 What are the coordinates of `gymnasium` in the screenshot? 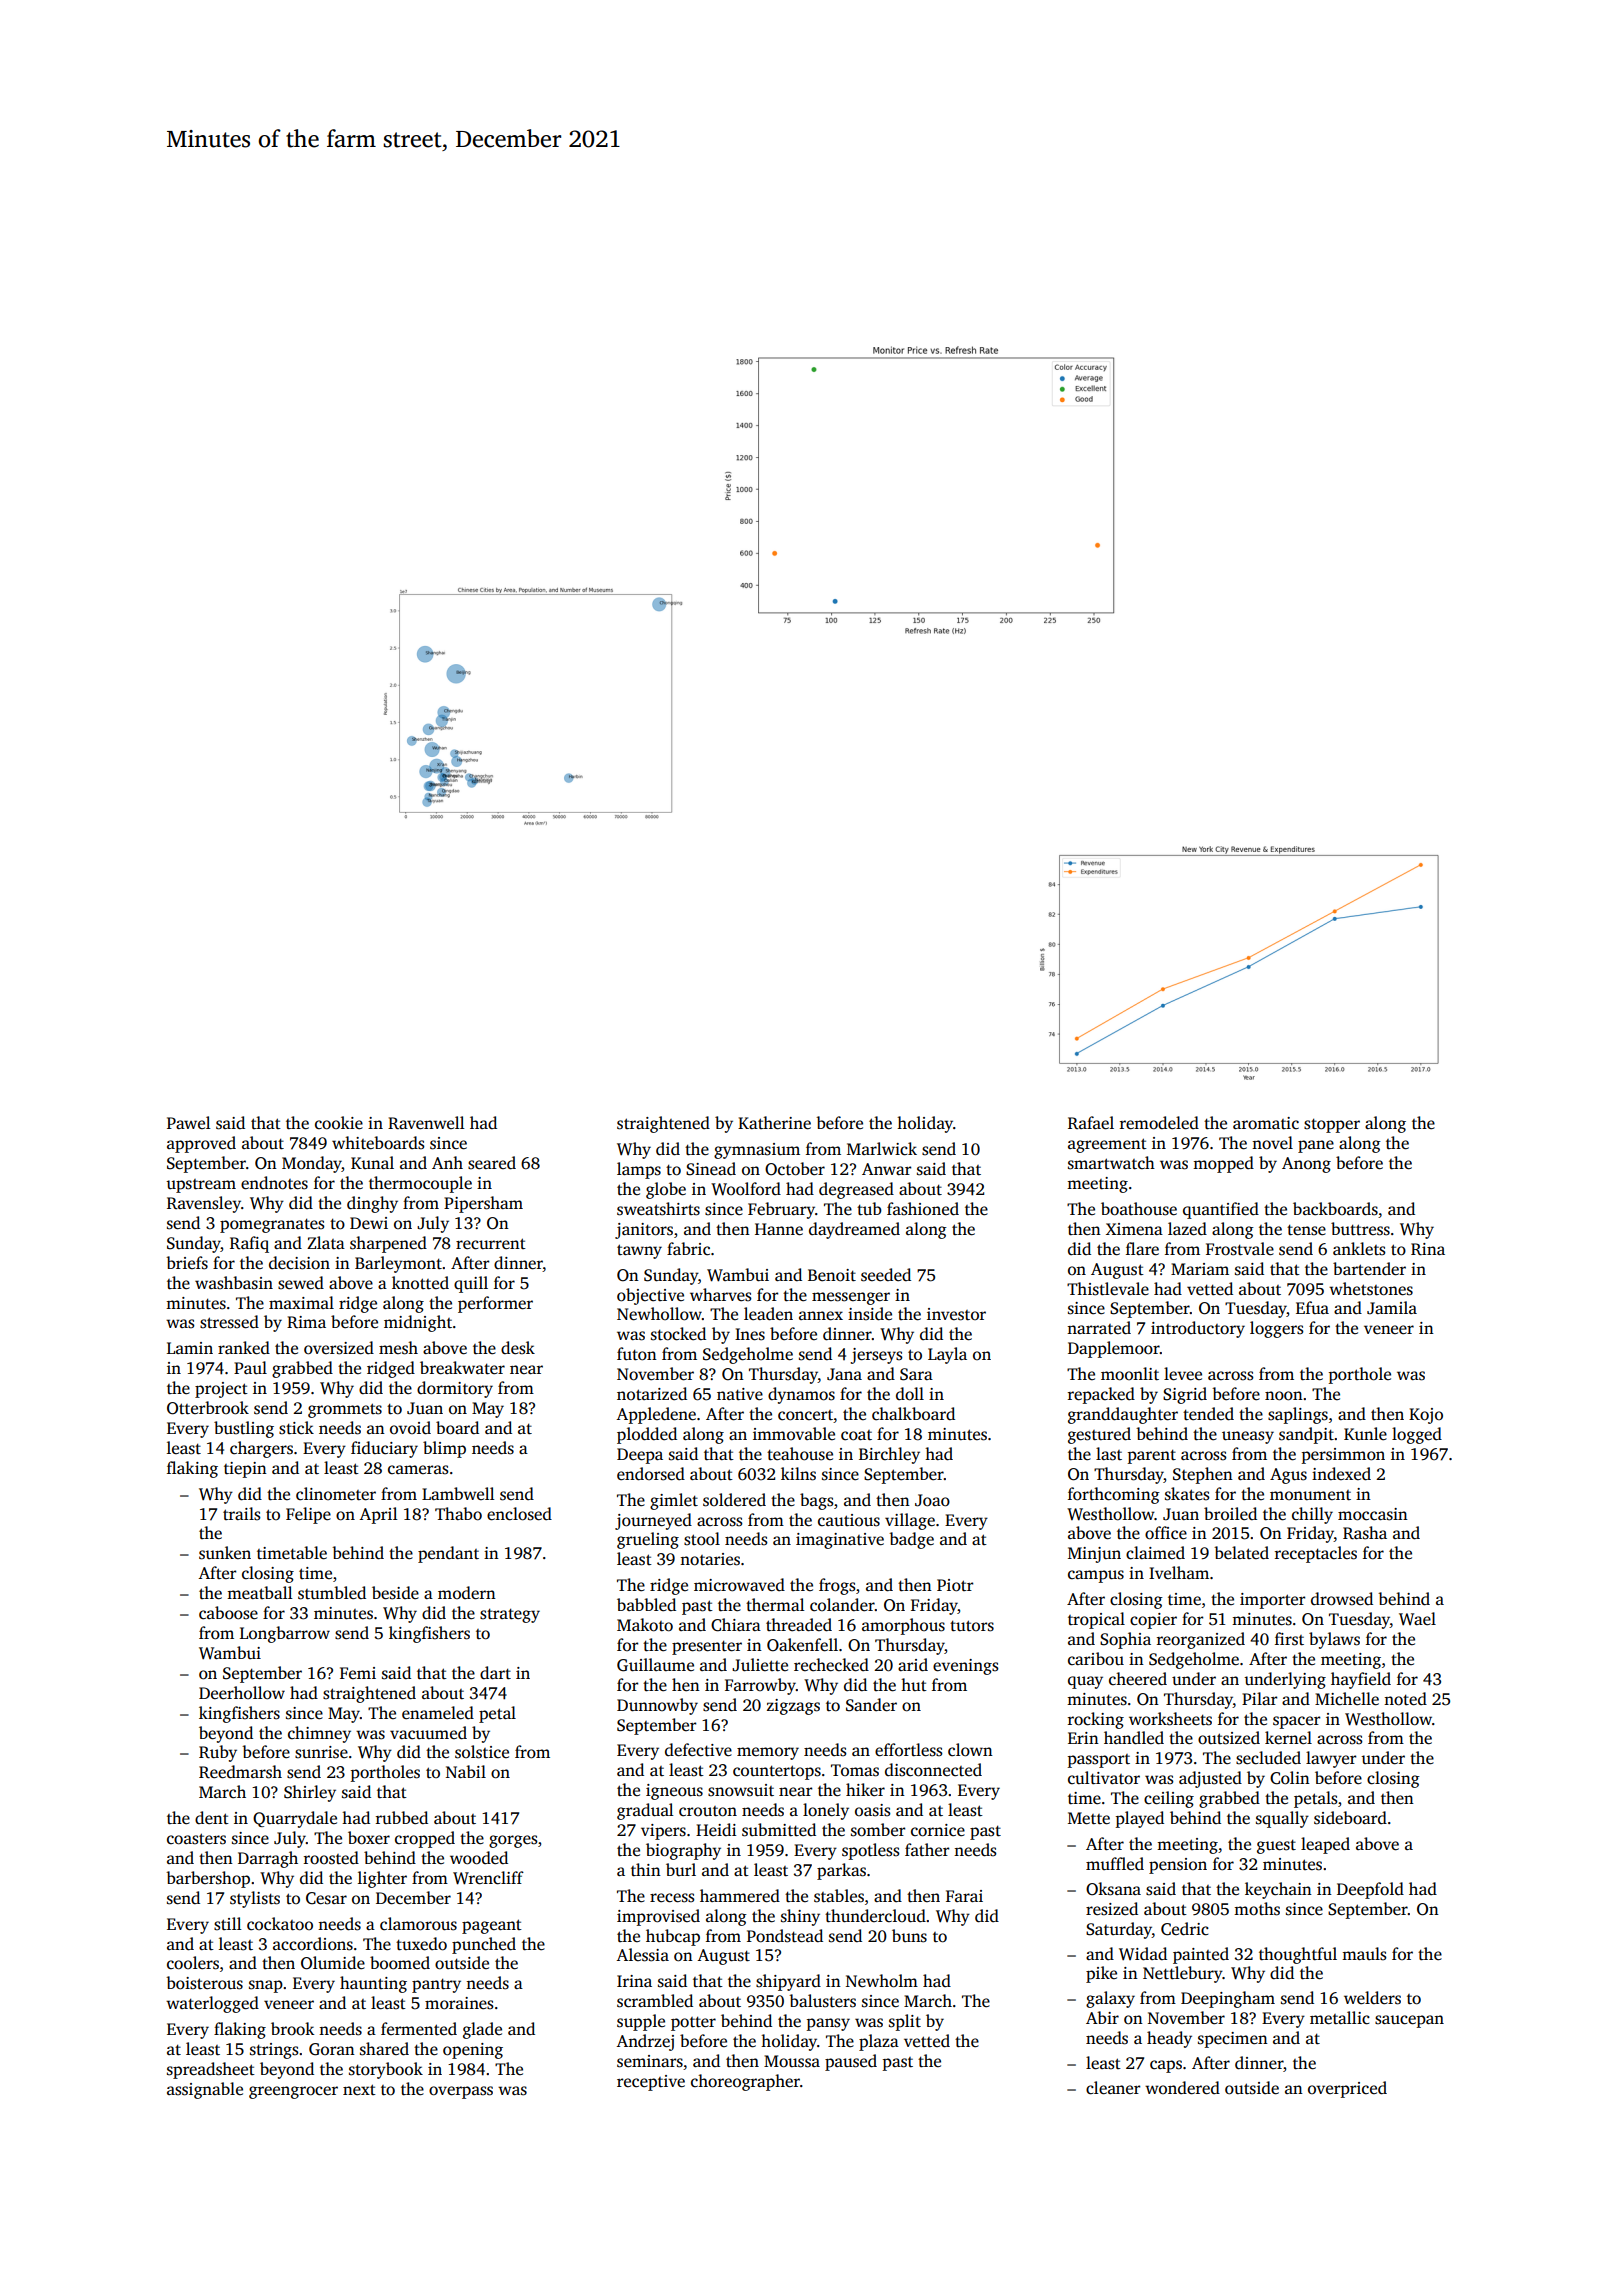 It's located at (757, 1151).
